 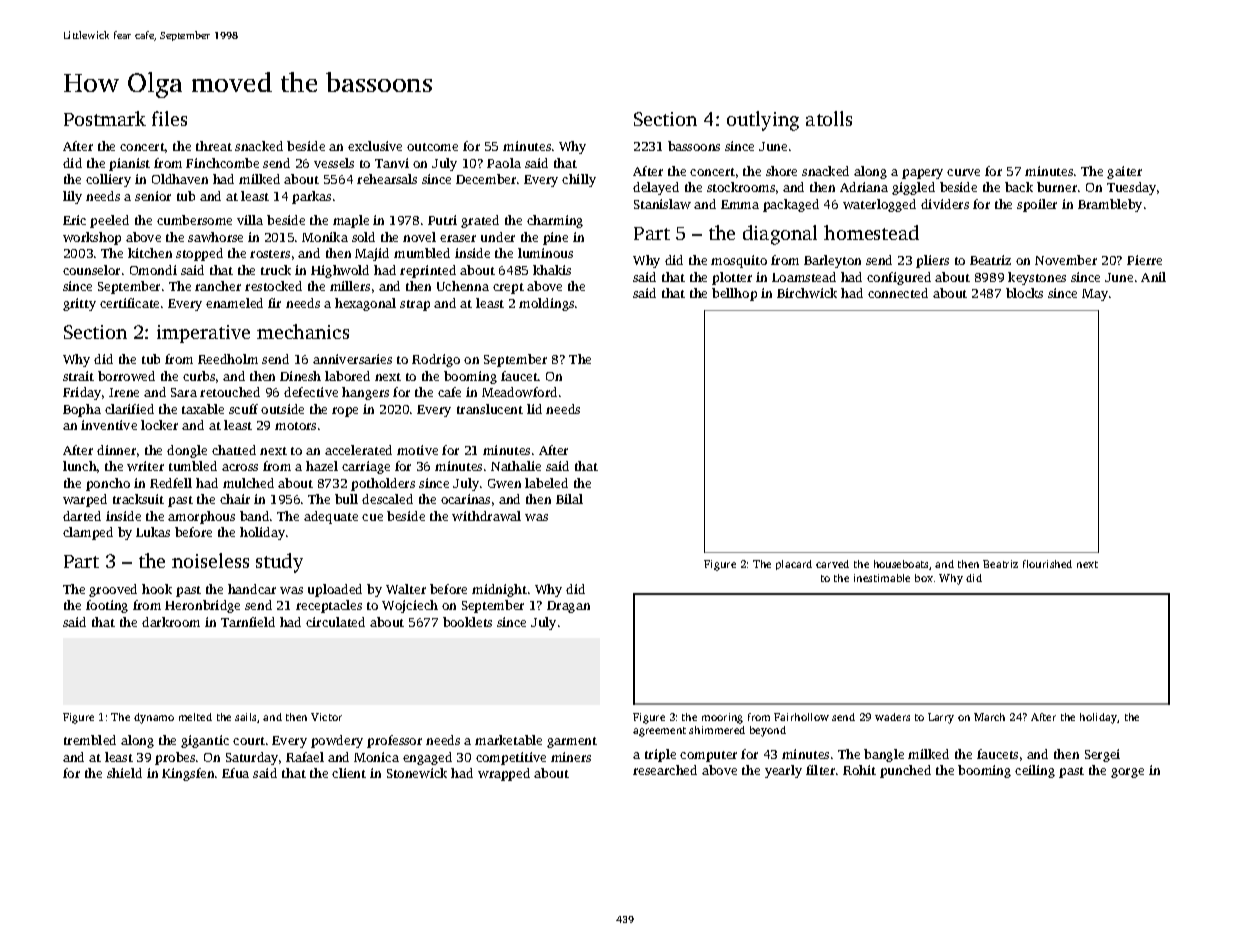 I want to click on atolls, so click(x=829, y=118).
